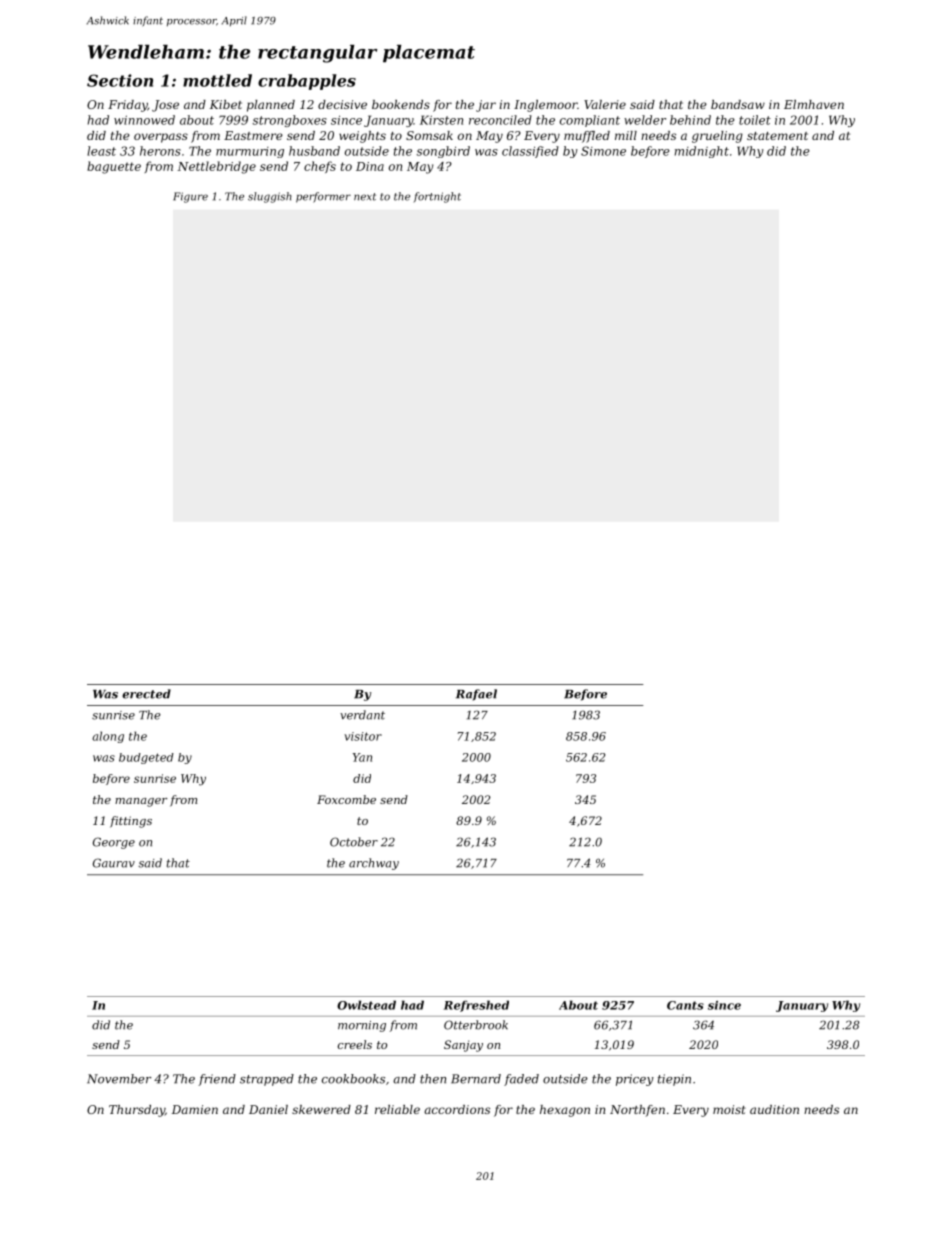 This screenshot has width=952, height=1233. What do you see at coordinates (362, 137) in the screenshot?
I see `weights` at bounding box center [362, 137].
